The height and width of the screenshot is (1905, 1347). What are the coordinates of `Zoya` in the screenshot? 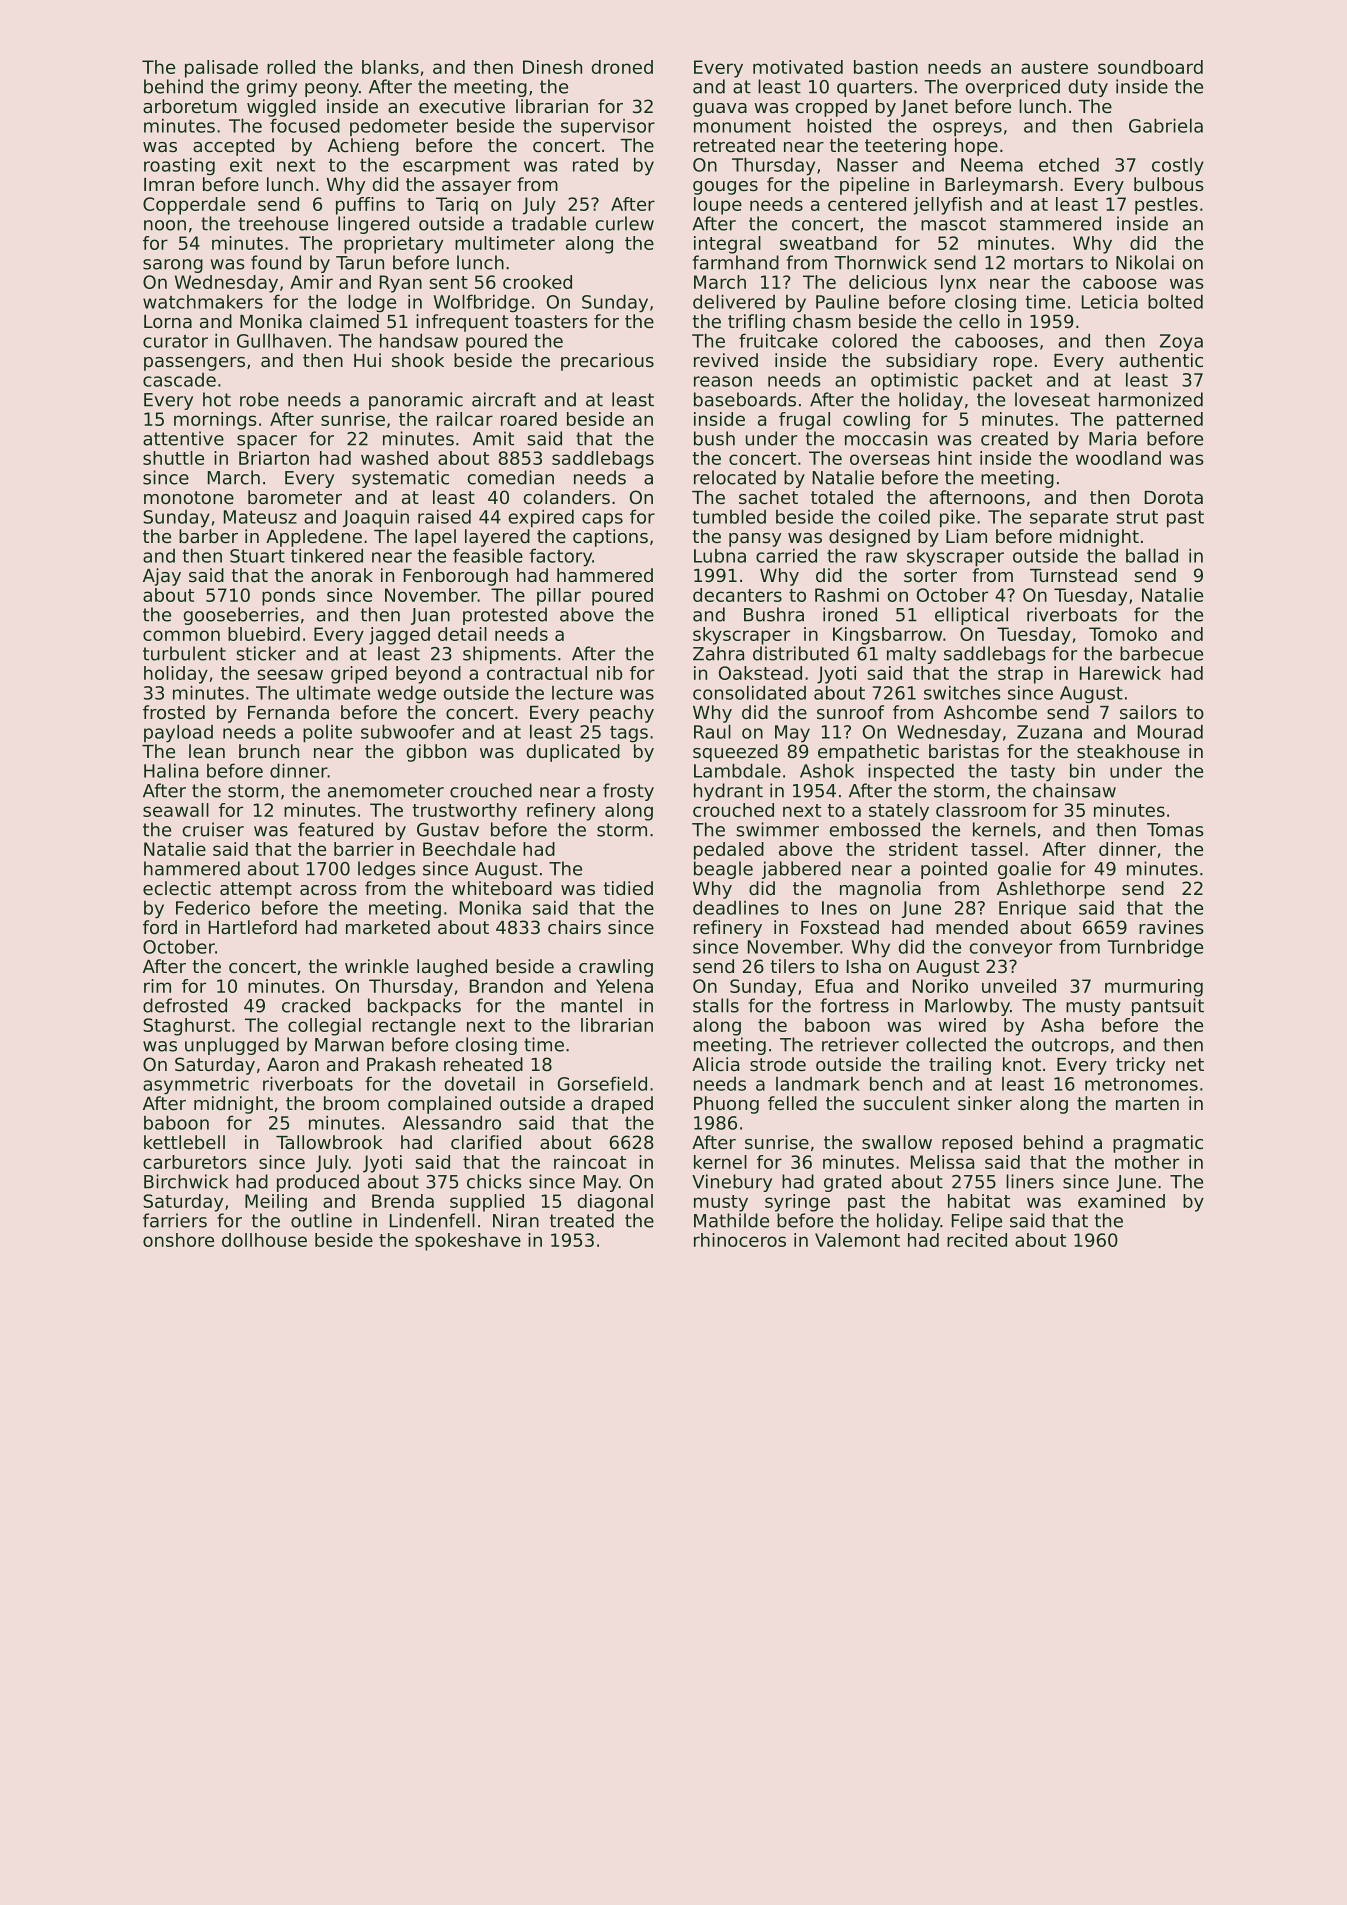 It's located at (1181, 343).
